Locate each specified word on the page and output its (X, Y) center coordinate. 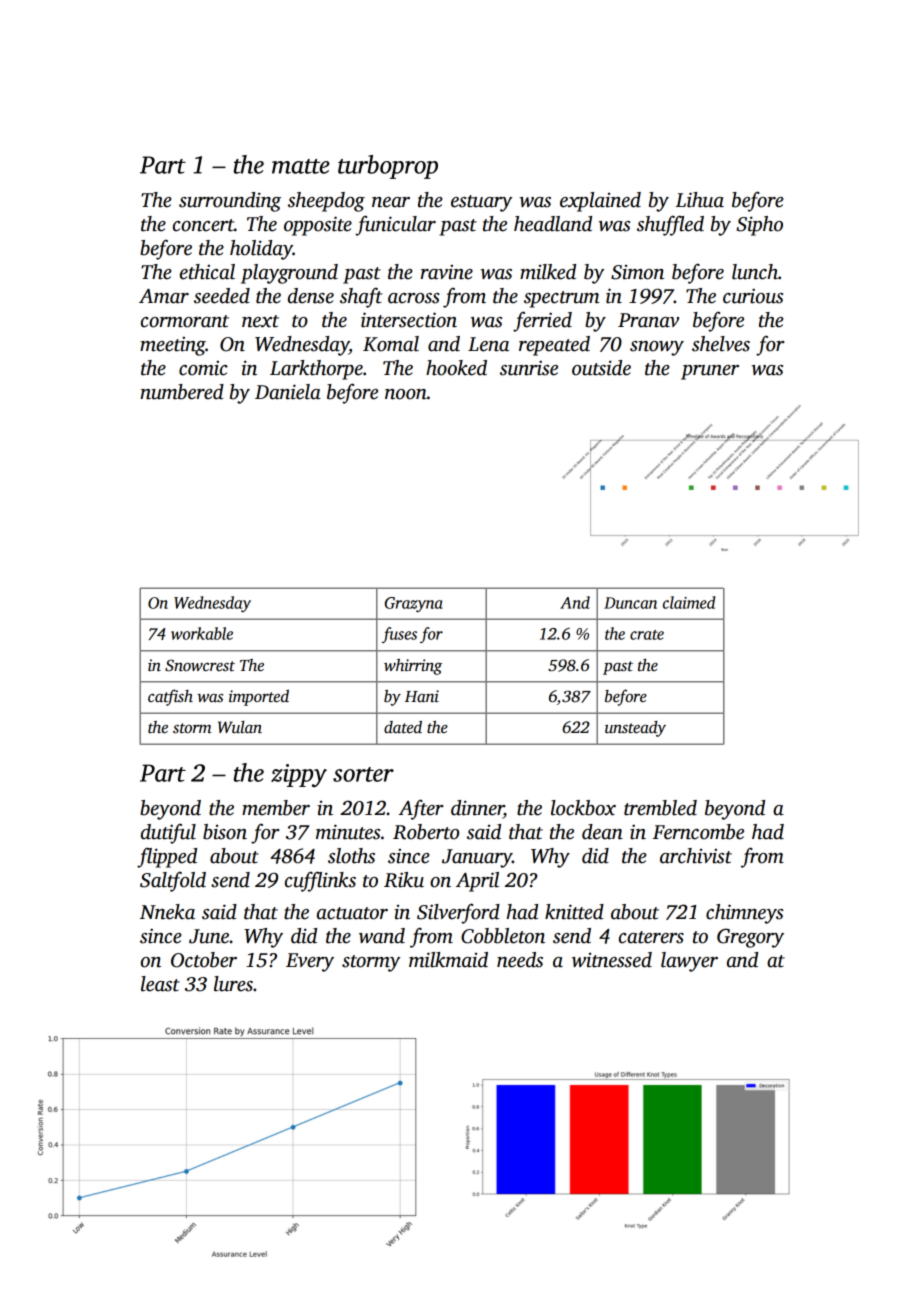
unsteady (635, 729)
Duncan (630, 603)
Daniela (288, 392)
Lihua (699, 200)
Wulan (240, 727)
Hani (422, 696)
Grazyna (414, 604)
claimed (689, 602)
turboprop (388, 167)
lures (233, 984)
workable (202, 633)
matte (301, 166)
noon (406, 394)
